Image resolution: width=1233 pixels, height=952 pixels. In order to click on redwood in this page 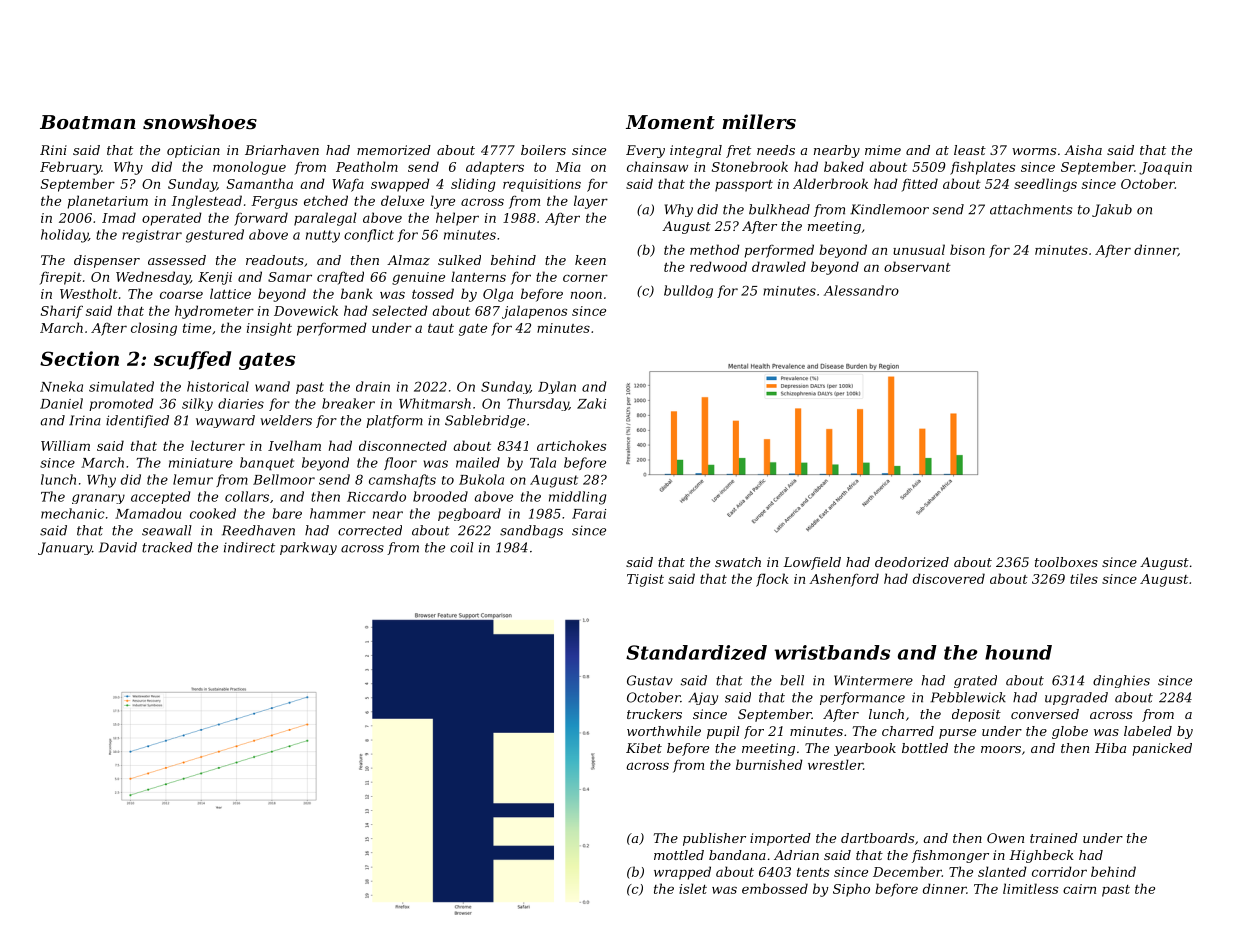, I will do `click(718, 266)`.
